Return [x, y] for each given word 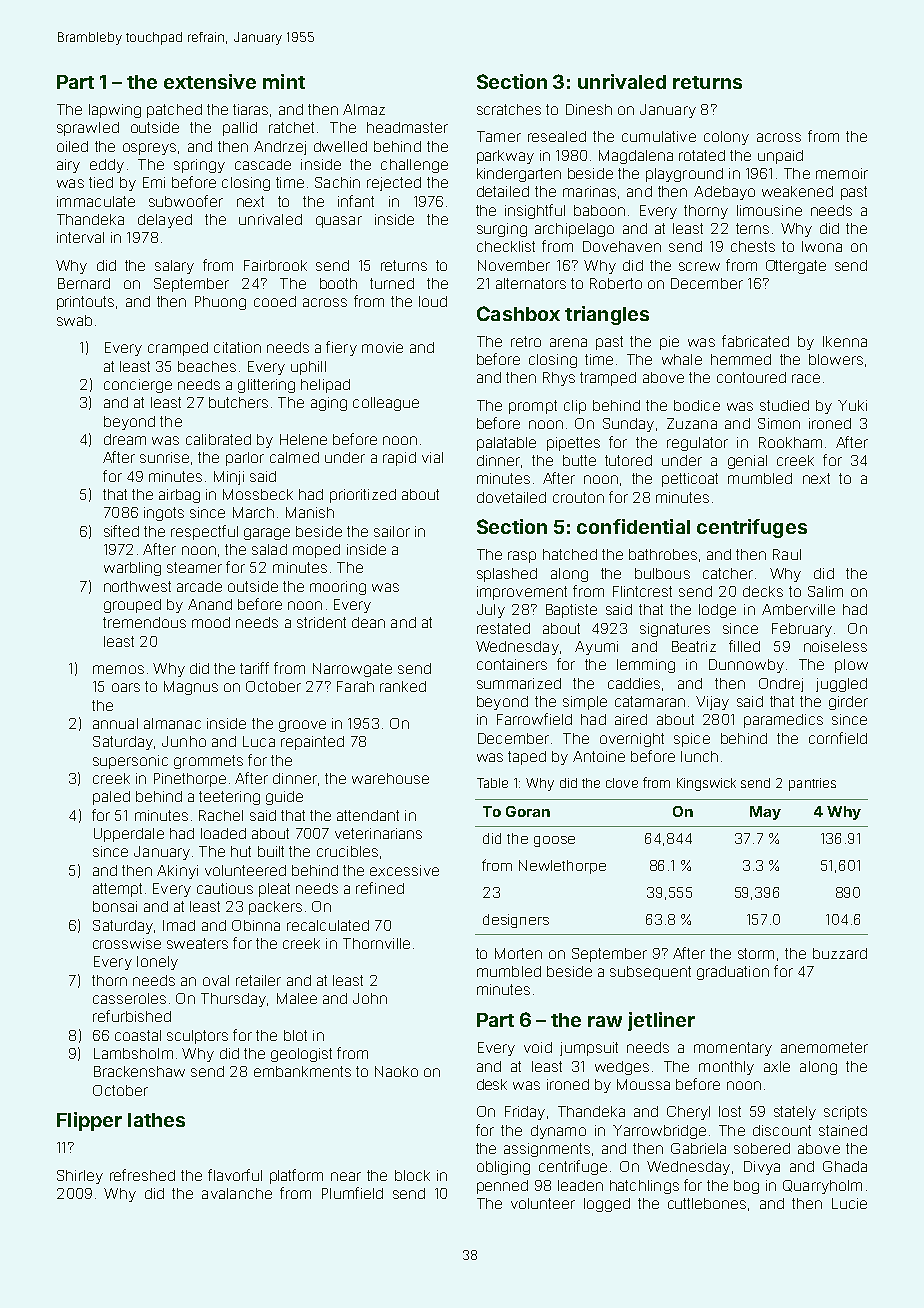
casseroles [129, 998]
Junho [184, 741]
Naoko [396, 1071]
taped [527, 758]
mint [284, 81]
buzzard [840, 953]
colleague [386, 404]
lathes [156, 1120]
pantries [812, 784]
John [370, 998]
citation [237, 347]
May [765, 813]
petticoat [690, 480]
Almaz [364, 109]
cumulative [659, 136]
